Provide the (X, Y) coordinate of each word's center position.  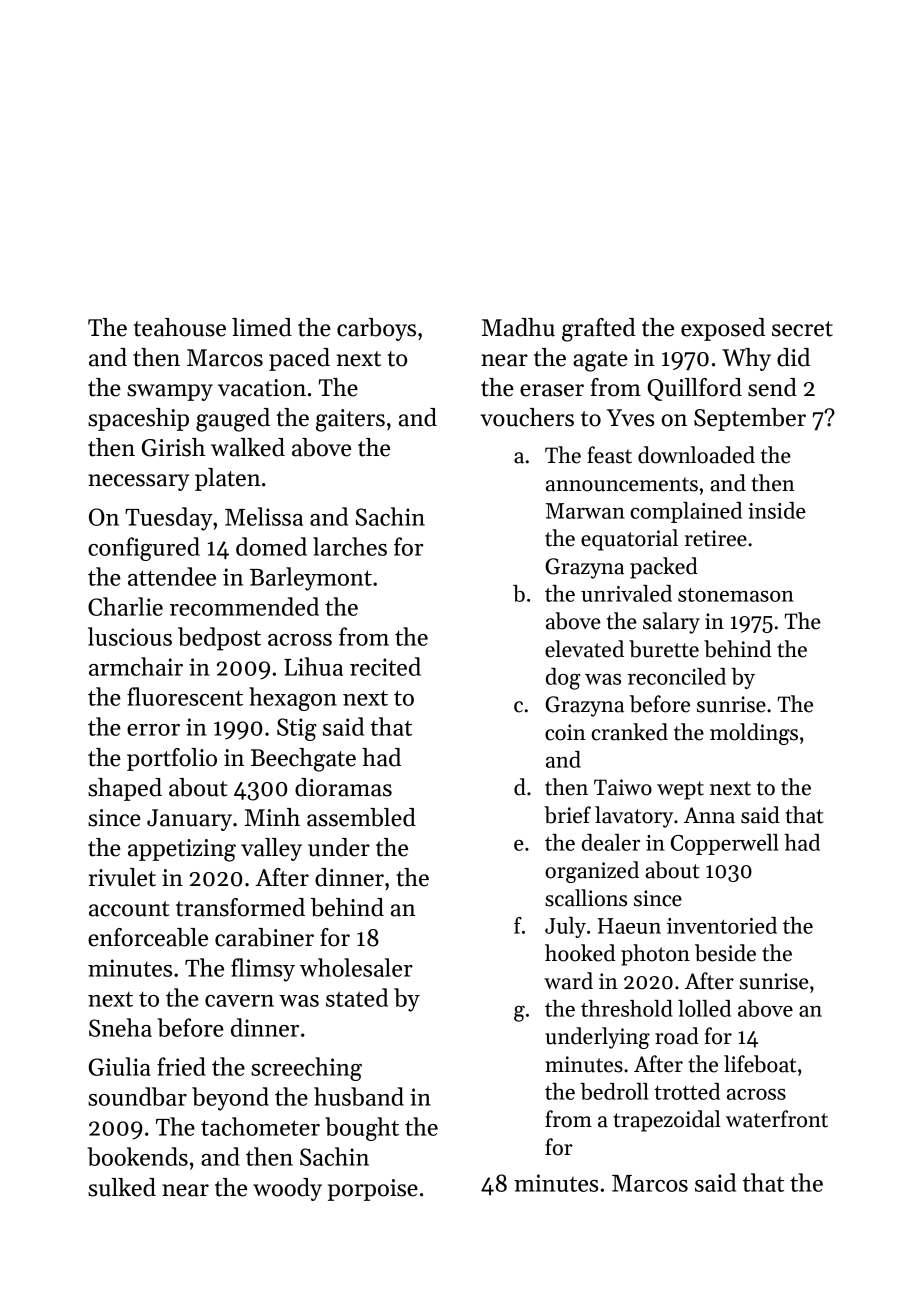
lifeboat (760, 1064)
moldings (754, 734)
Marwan (585, 511)
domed (271, 546)
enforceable (148, 937)
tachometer (260, 1126)
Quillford (694, 389)
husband (359, 1096)
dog (563, 679)
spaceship (138, 419)
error (153, 730)
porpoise (373, 1190)
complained (686, 512)
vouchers (527, 417)
